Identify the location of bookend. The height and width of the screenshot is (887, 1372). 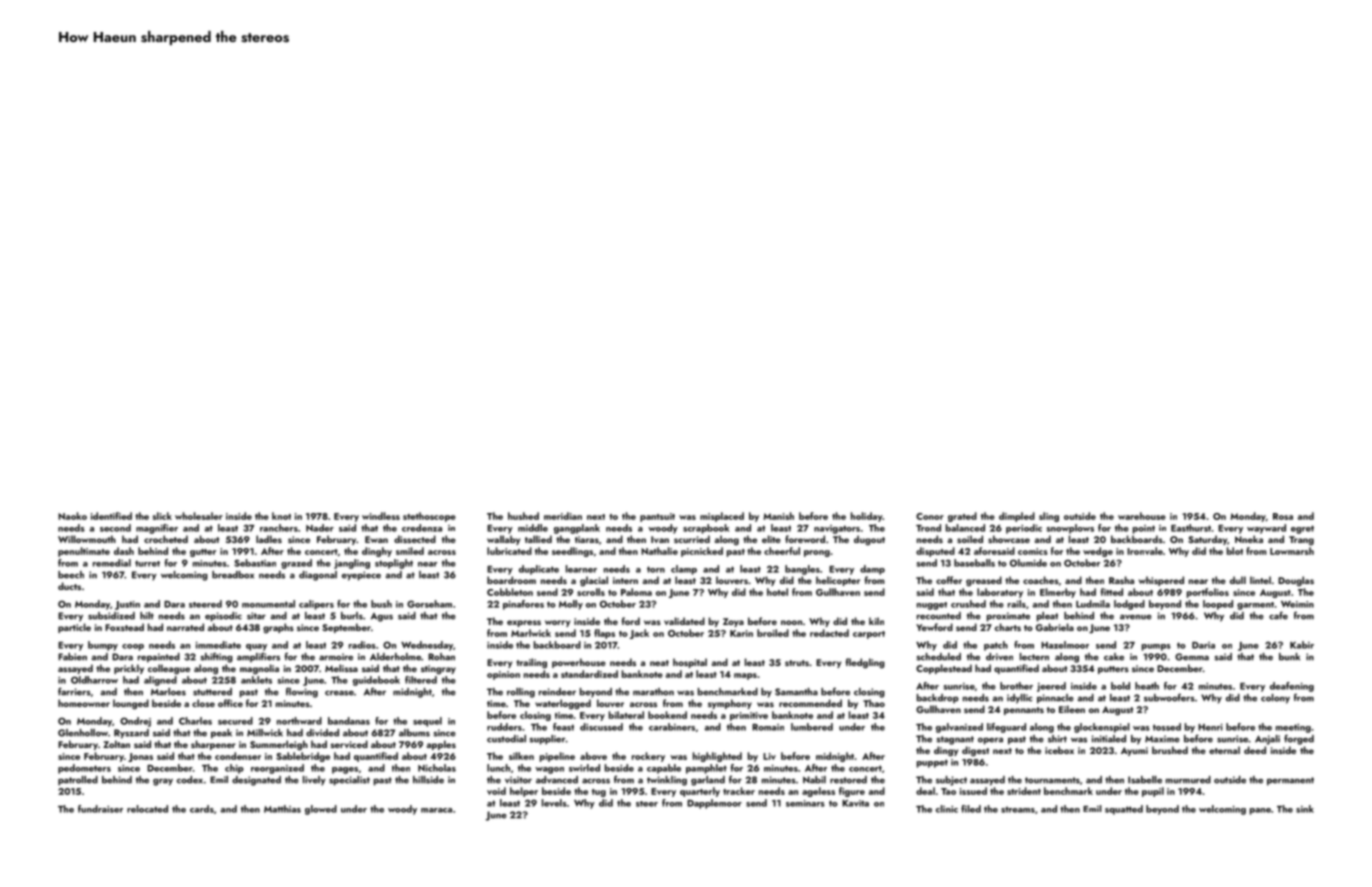
(667, 715).
